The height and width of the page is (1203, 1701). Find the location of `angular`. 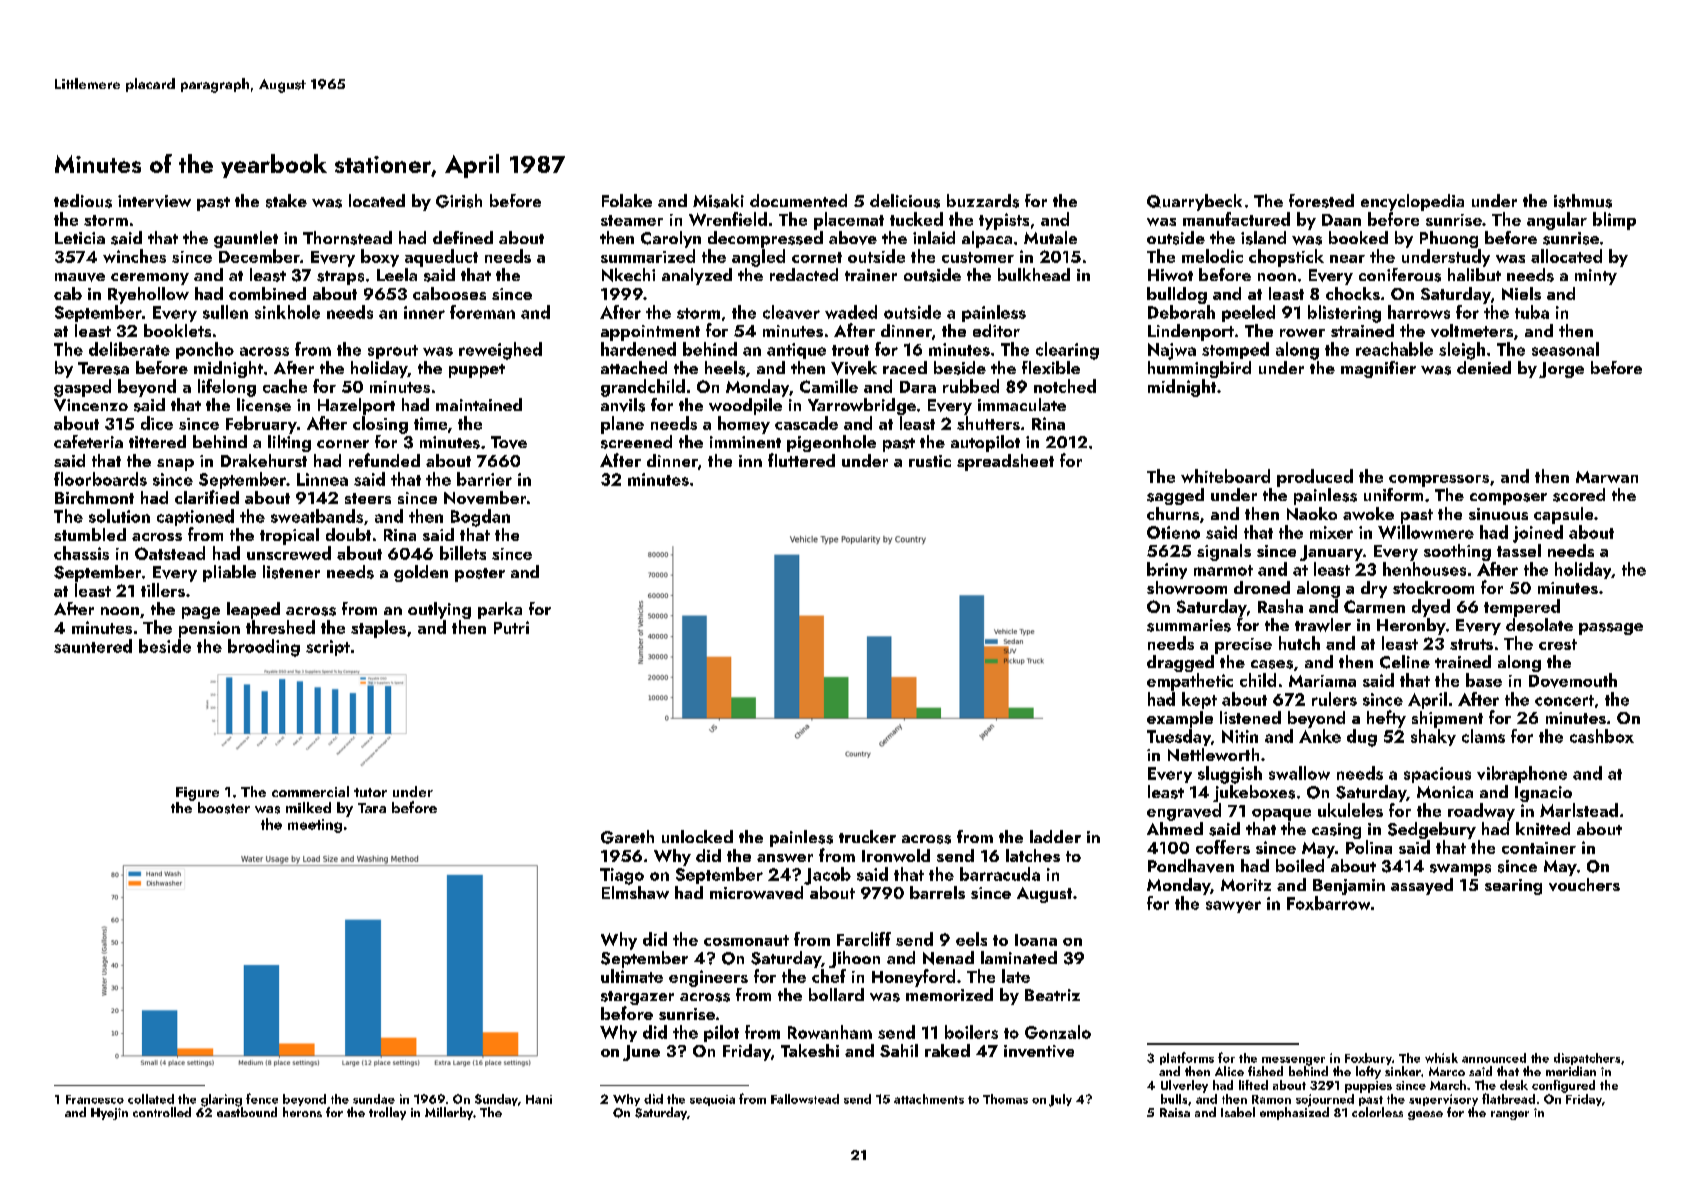

angular is located at coordinates (1557, 221).
